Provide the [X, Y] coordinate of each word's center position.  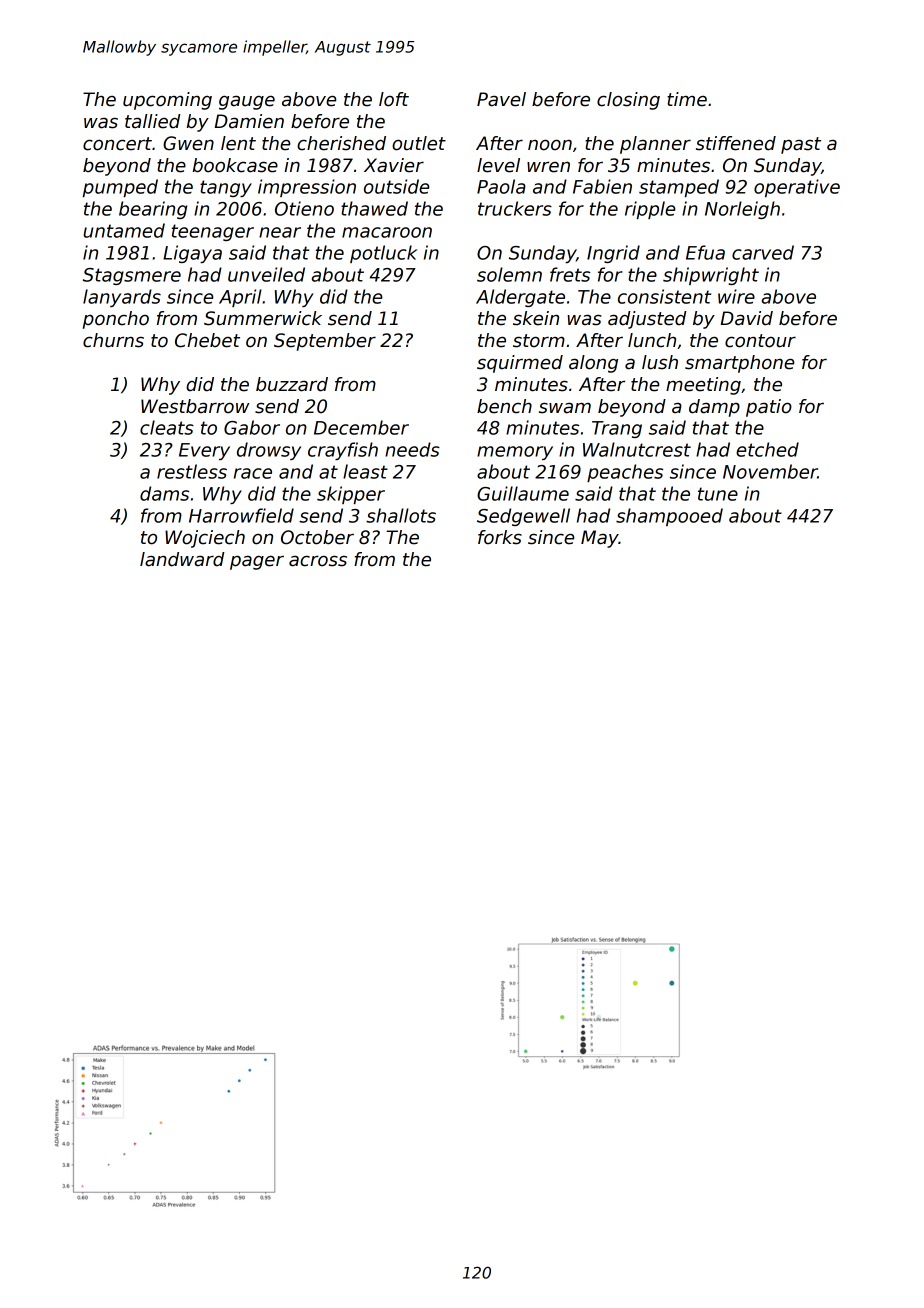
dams [164, 493]
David [746, 318]
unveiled [266, 274]
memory [515, 453]
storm [539, 341]
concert [117, 144]
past [801, 145]
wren [548, 167]
